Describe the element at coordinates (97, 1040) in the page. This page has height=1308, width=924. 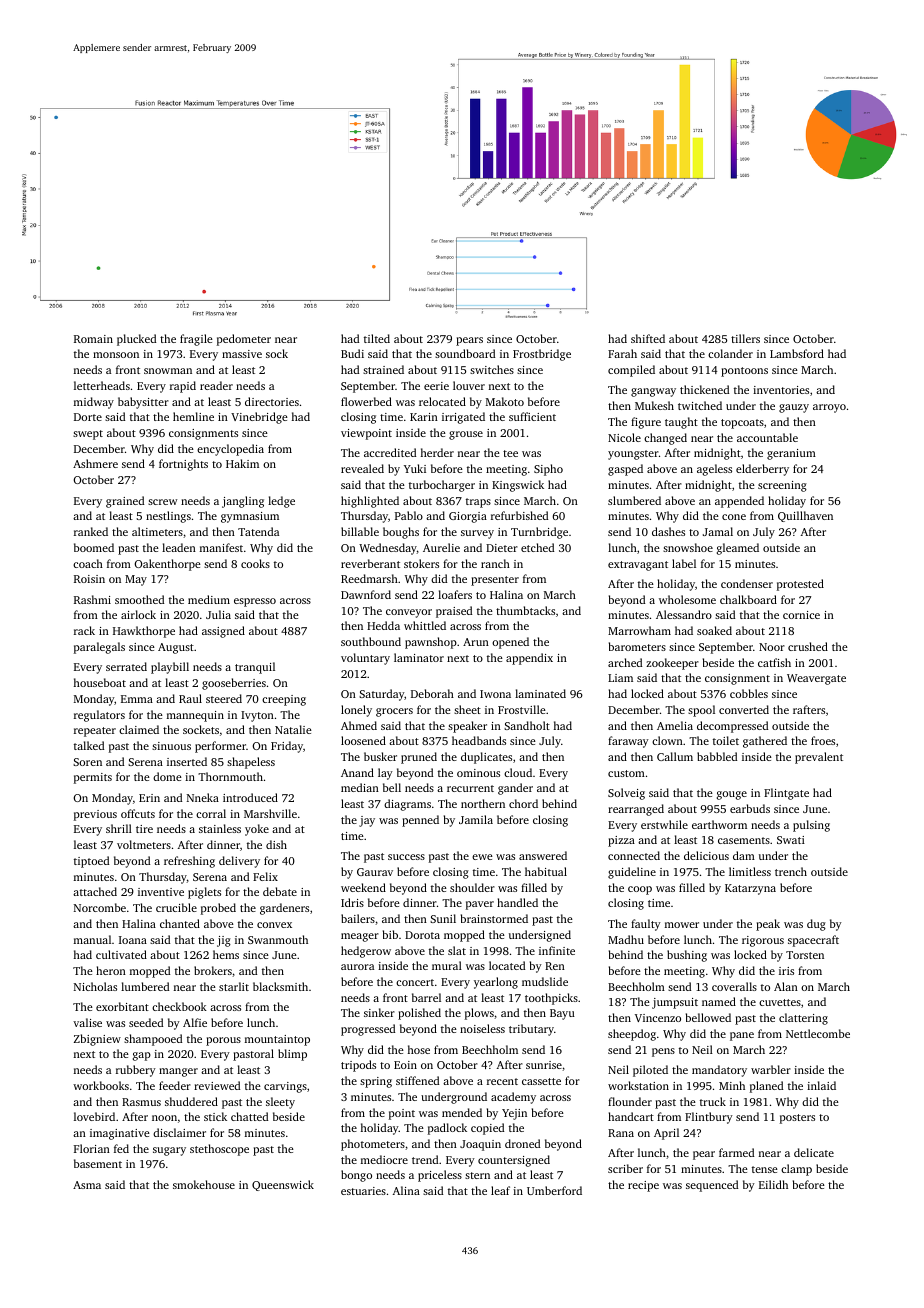
I see `Zbigniew` at that location.
